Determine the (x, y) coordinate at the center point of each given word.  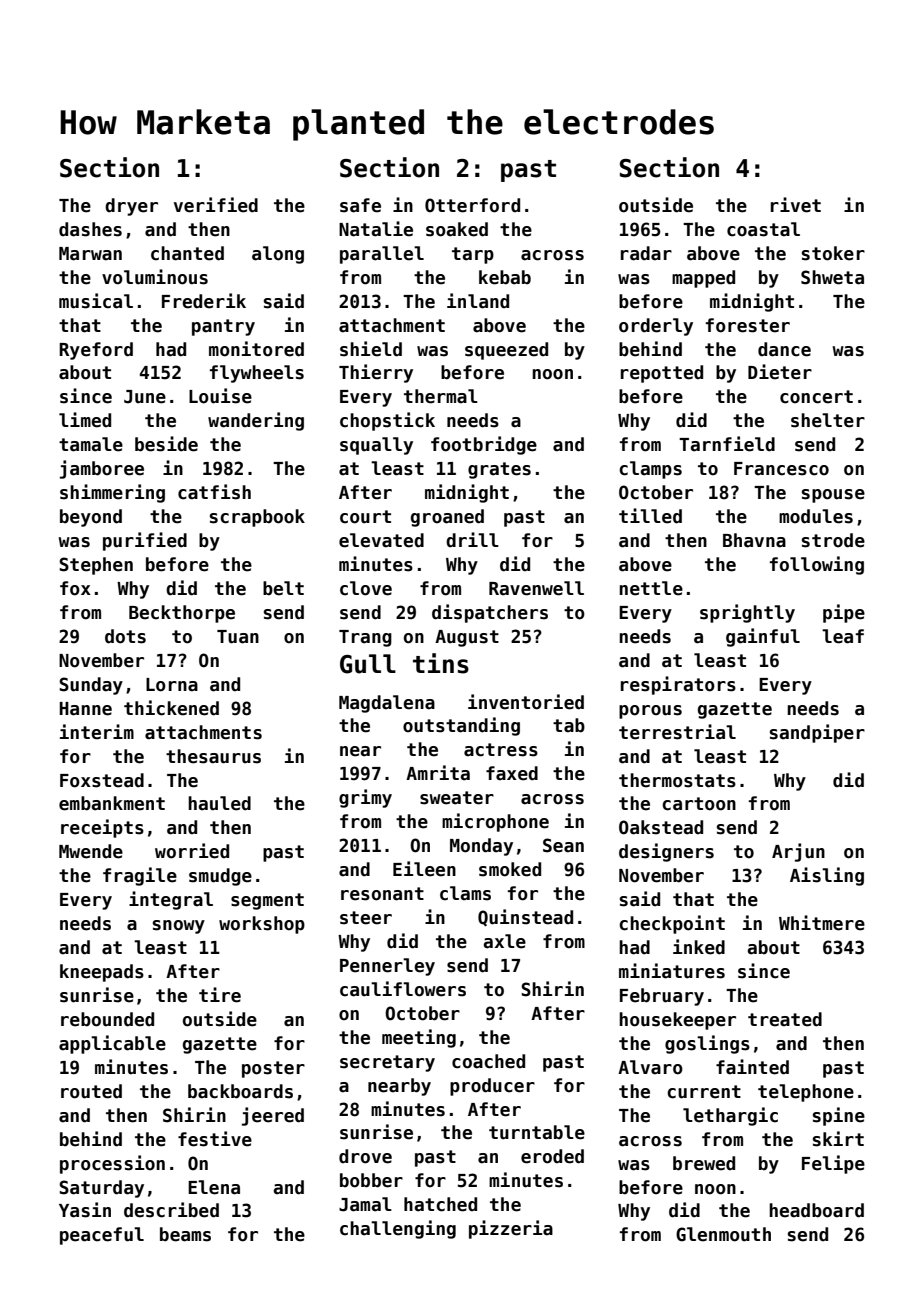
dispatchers (490, 613)
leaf (843, 636)
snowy (179, 927)
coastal (763, 229)
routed (91, 1091)
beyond (91, 518)
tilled (650, 516)
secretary (387, 1063)
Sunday (91, 686)
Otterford (472, 205)
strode (833, 540)
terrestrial (677, 732)
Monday (481, 847)
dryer (131, 207)
